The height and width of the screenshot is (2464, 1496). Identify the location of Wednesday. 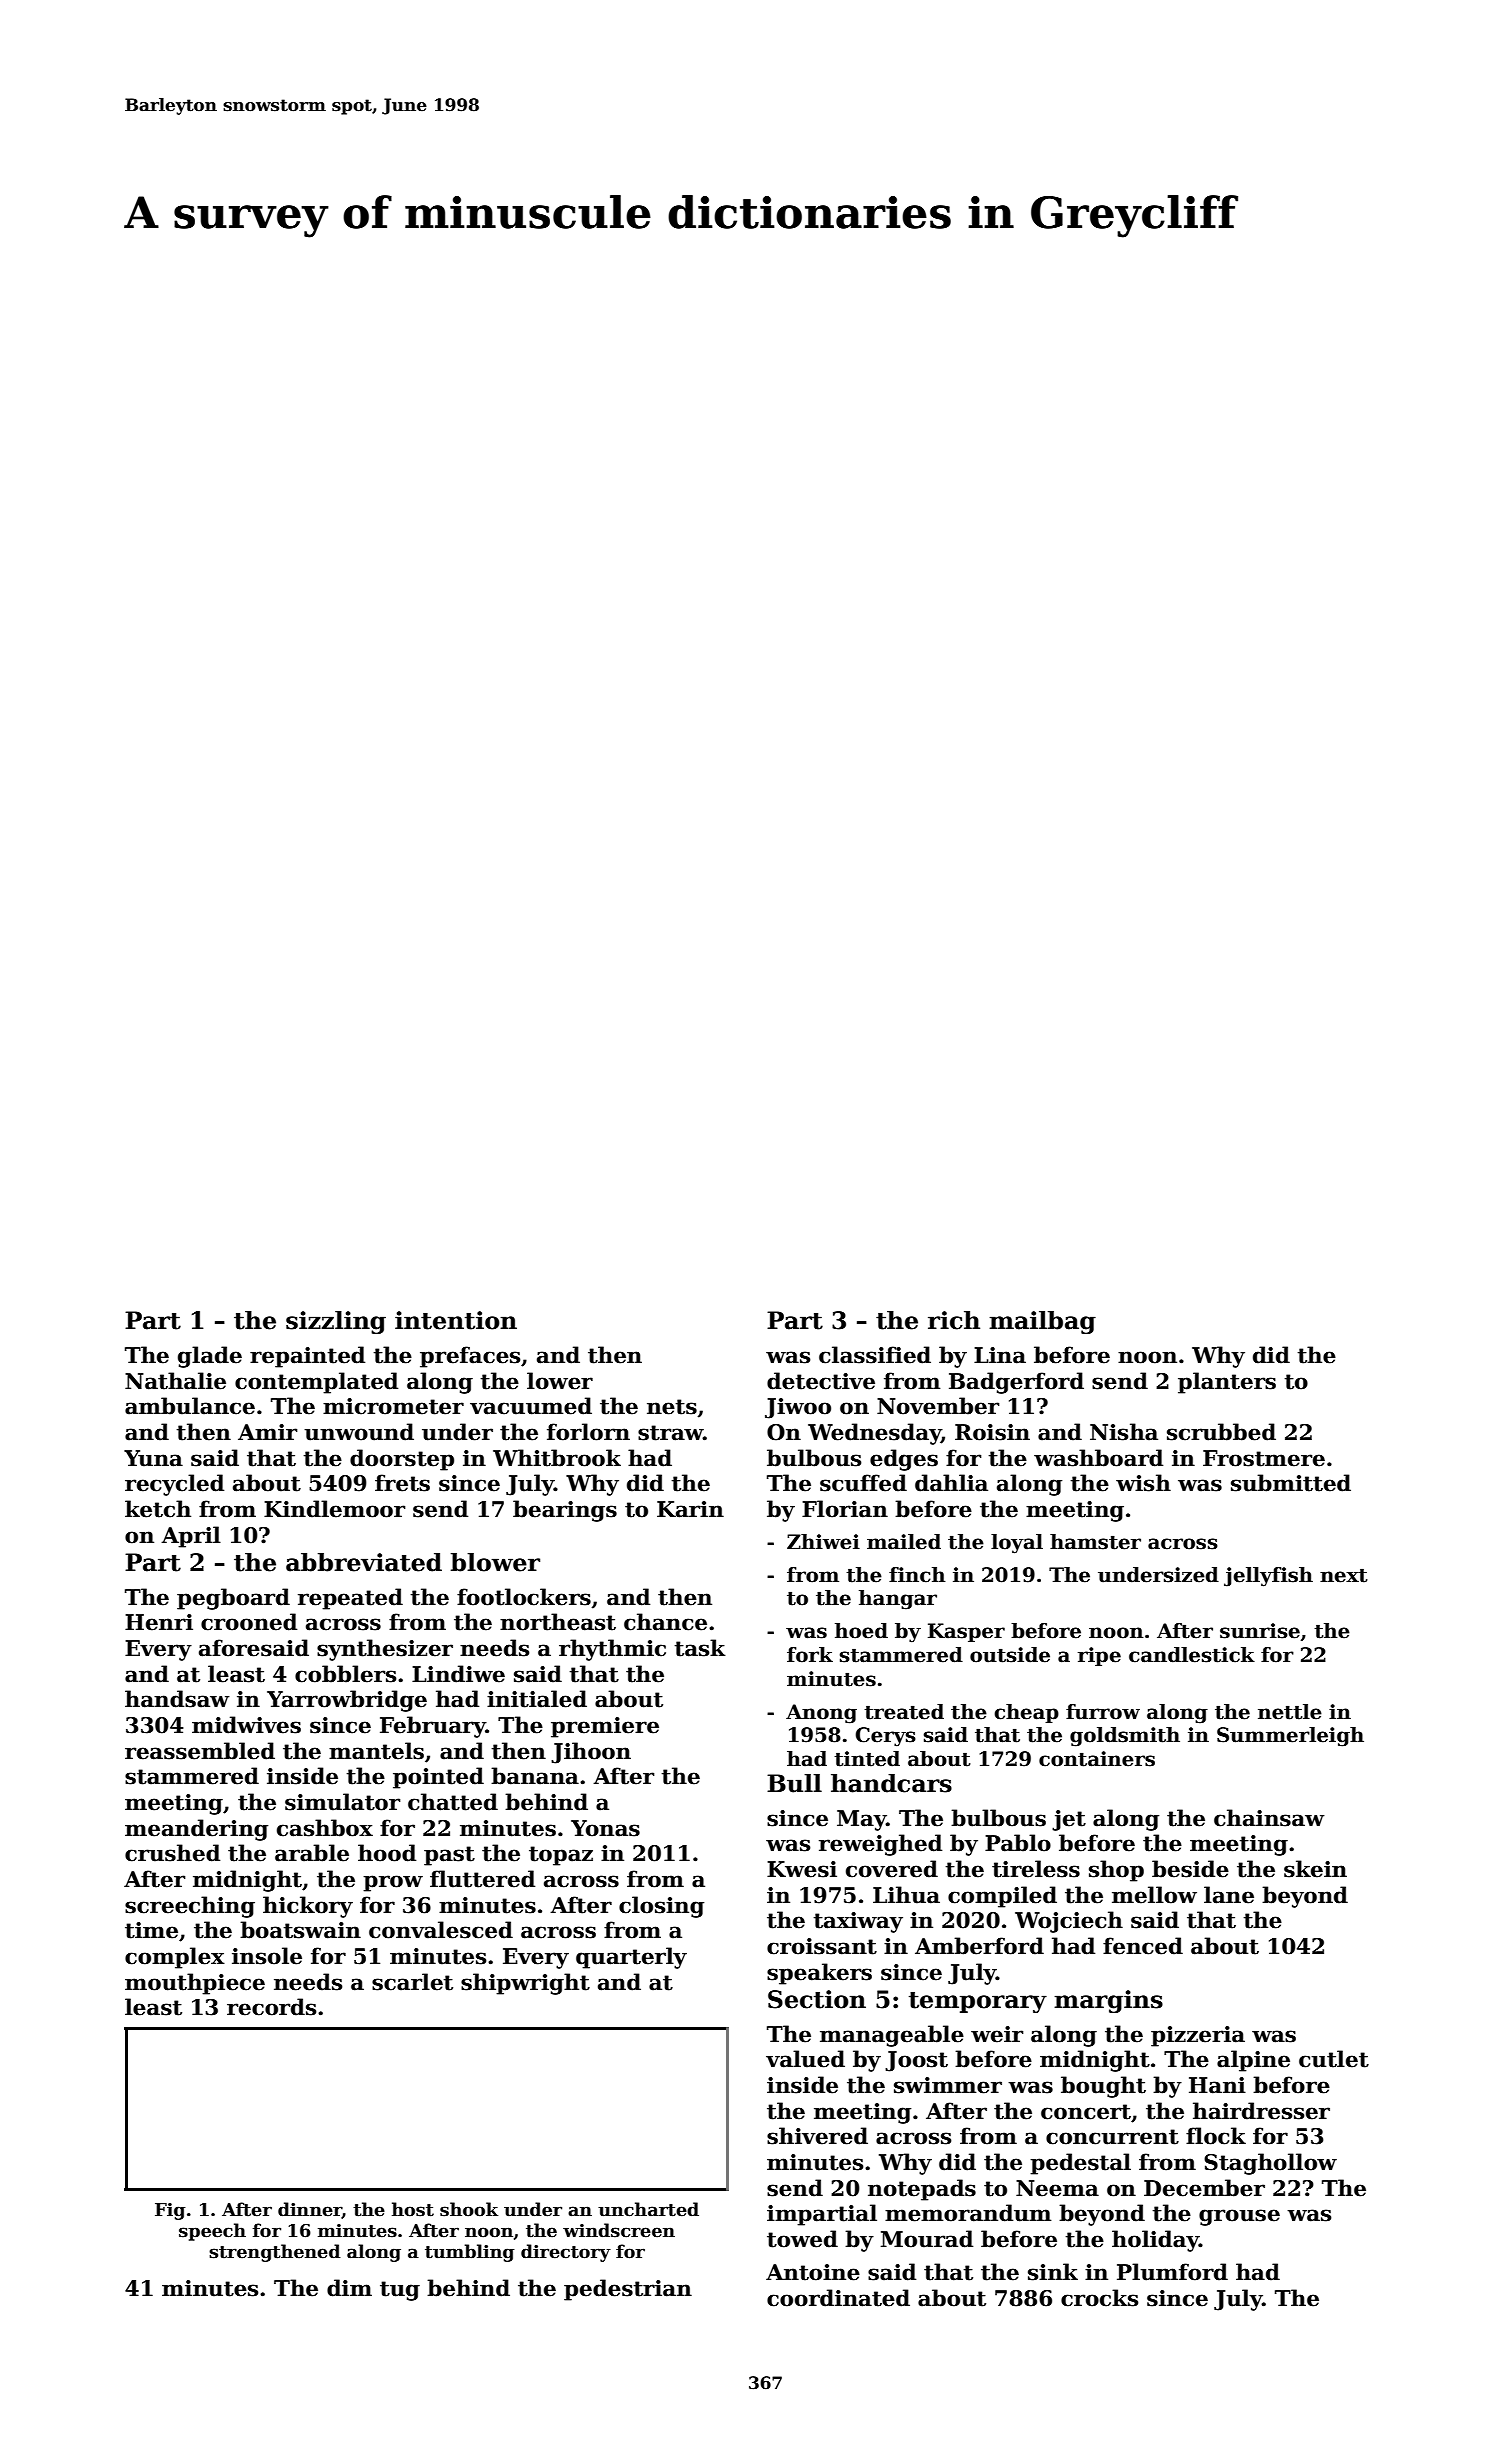
(874, 1434).
